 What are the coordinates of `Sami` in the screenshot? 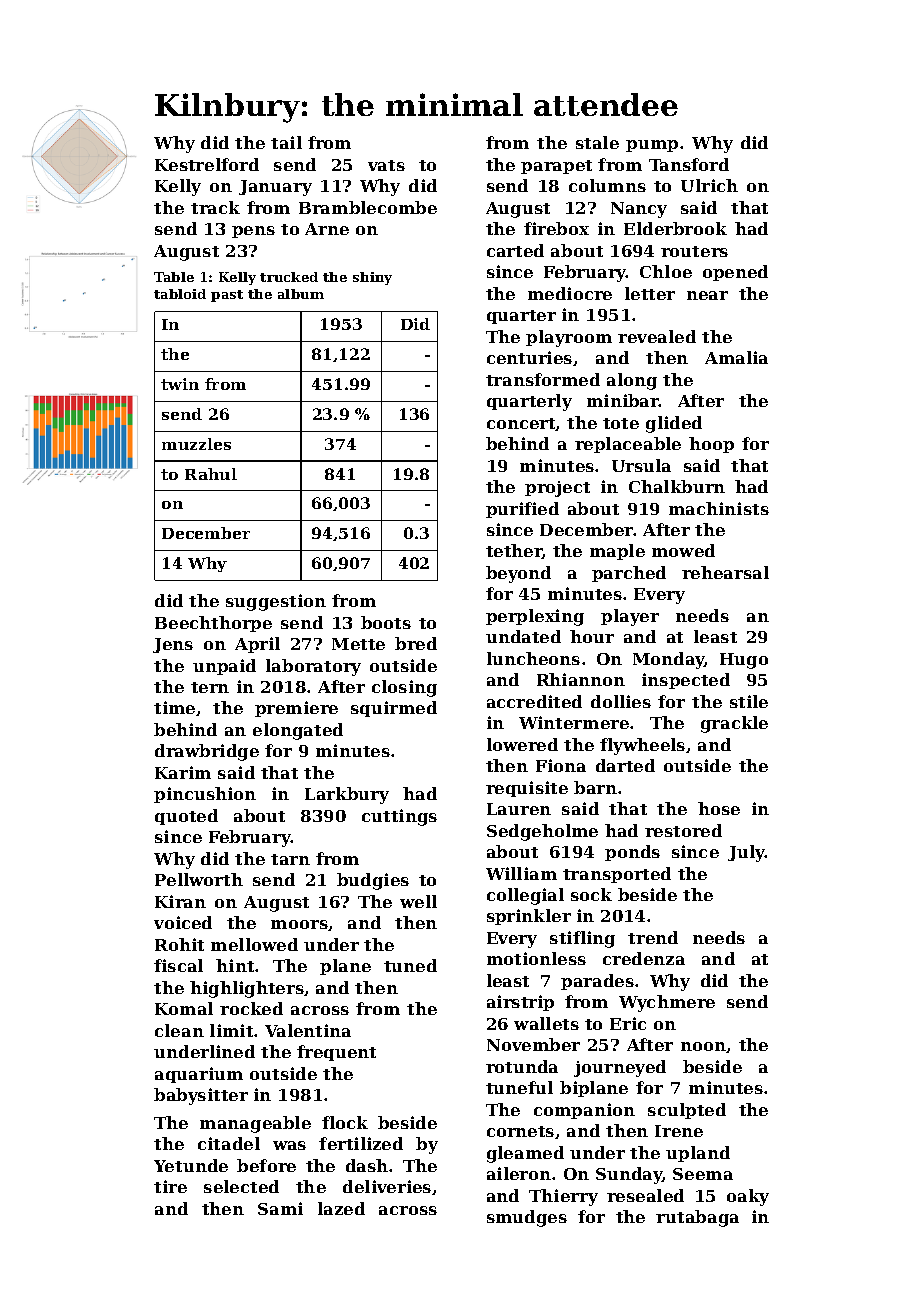 It's located at (280, 1208).
